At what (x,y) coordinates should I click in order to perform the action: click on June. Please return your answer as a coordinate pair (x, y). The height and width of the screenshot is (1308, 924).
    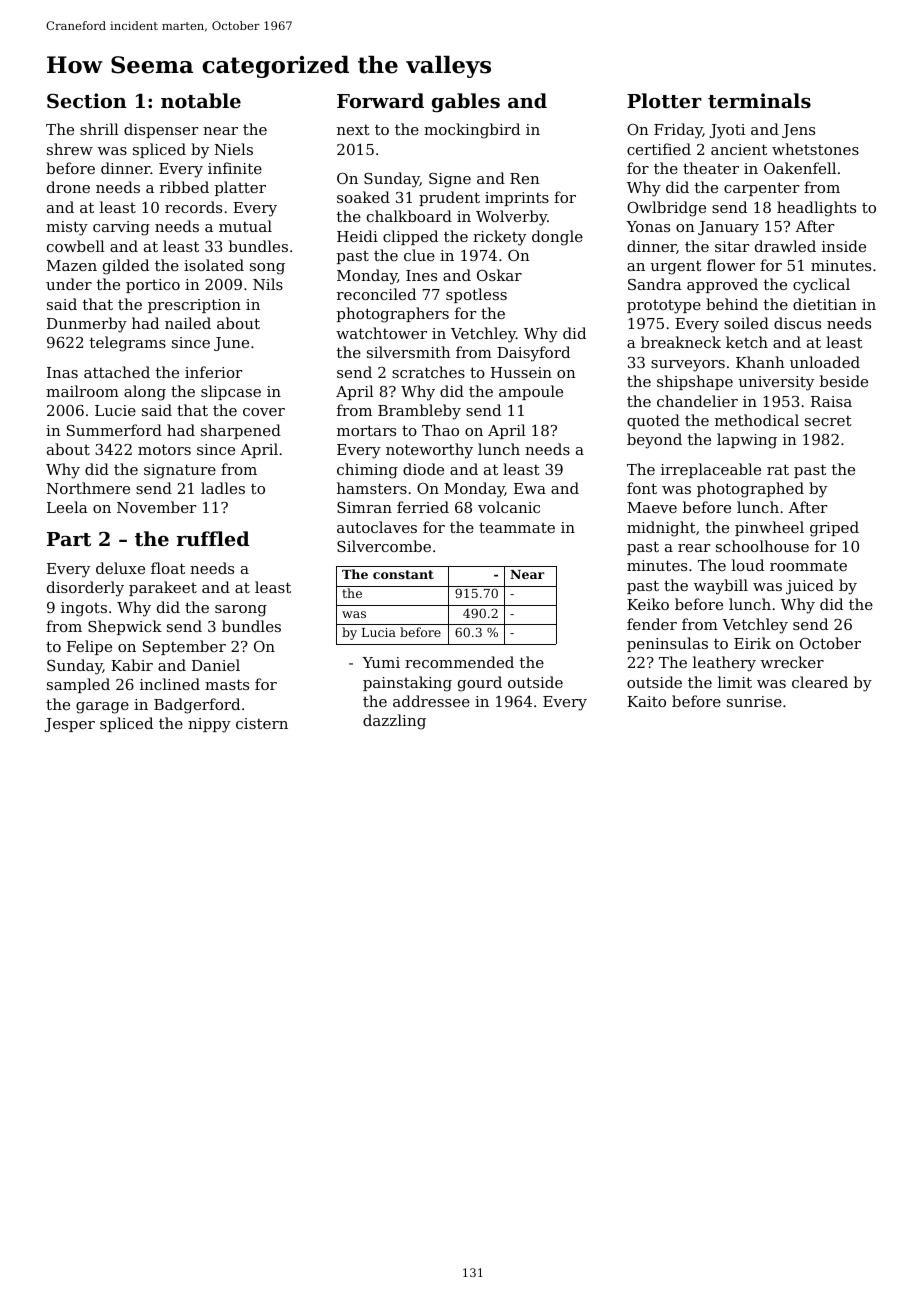
    Looking at the image, I should click on (231, 344).
